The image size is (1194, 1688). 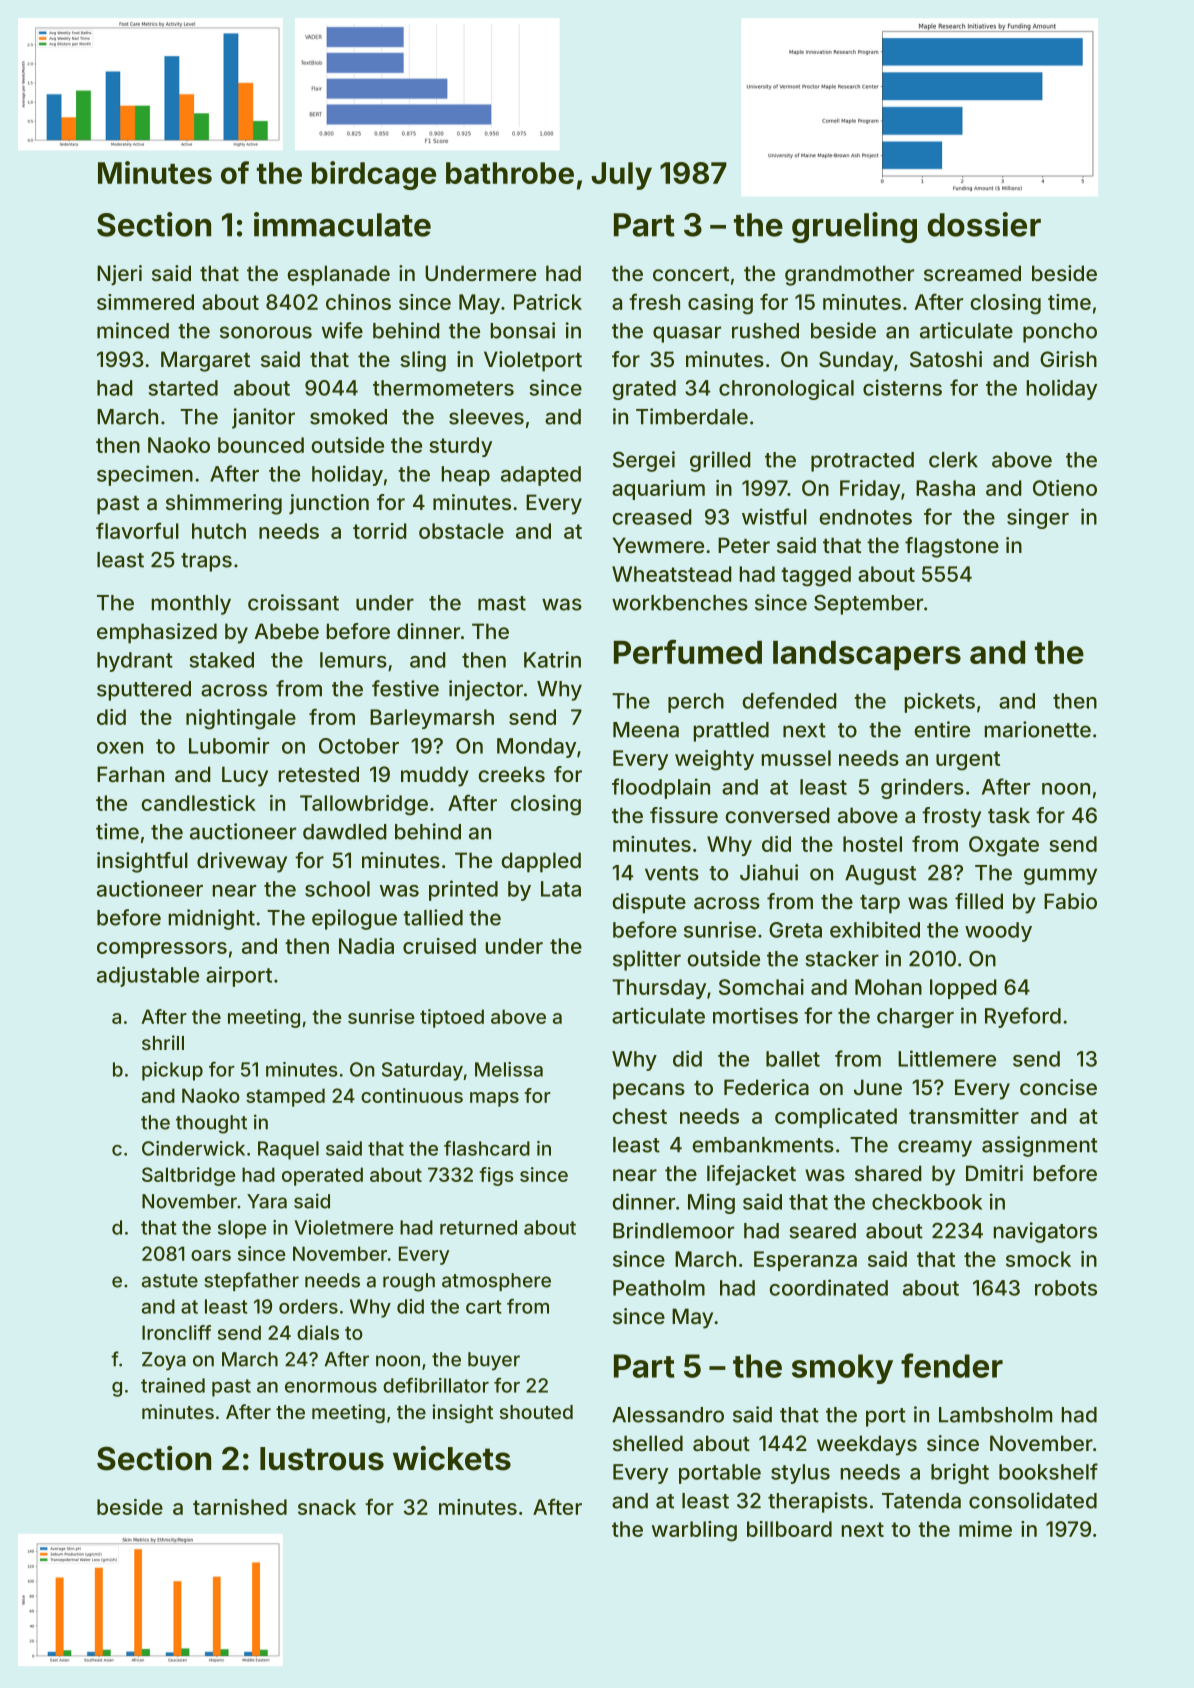 I want to click on tarnished, so click(x=240, y=1507).
